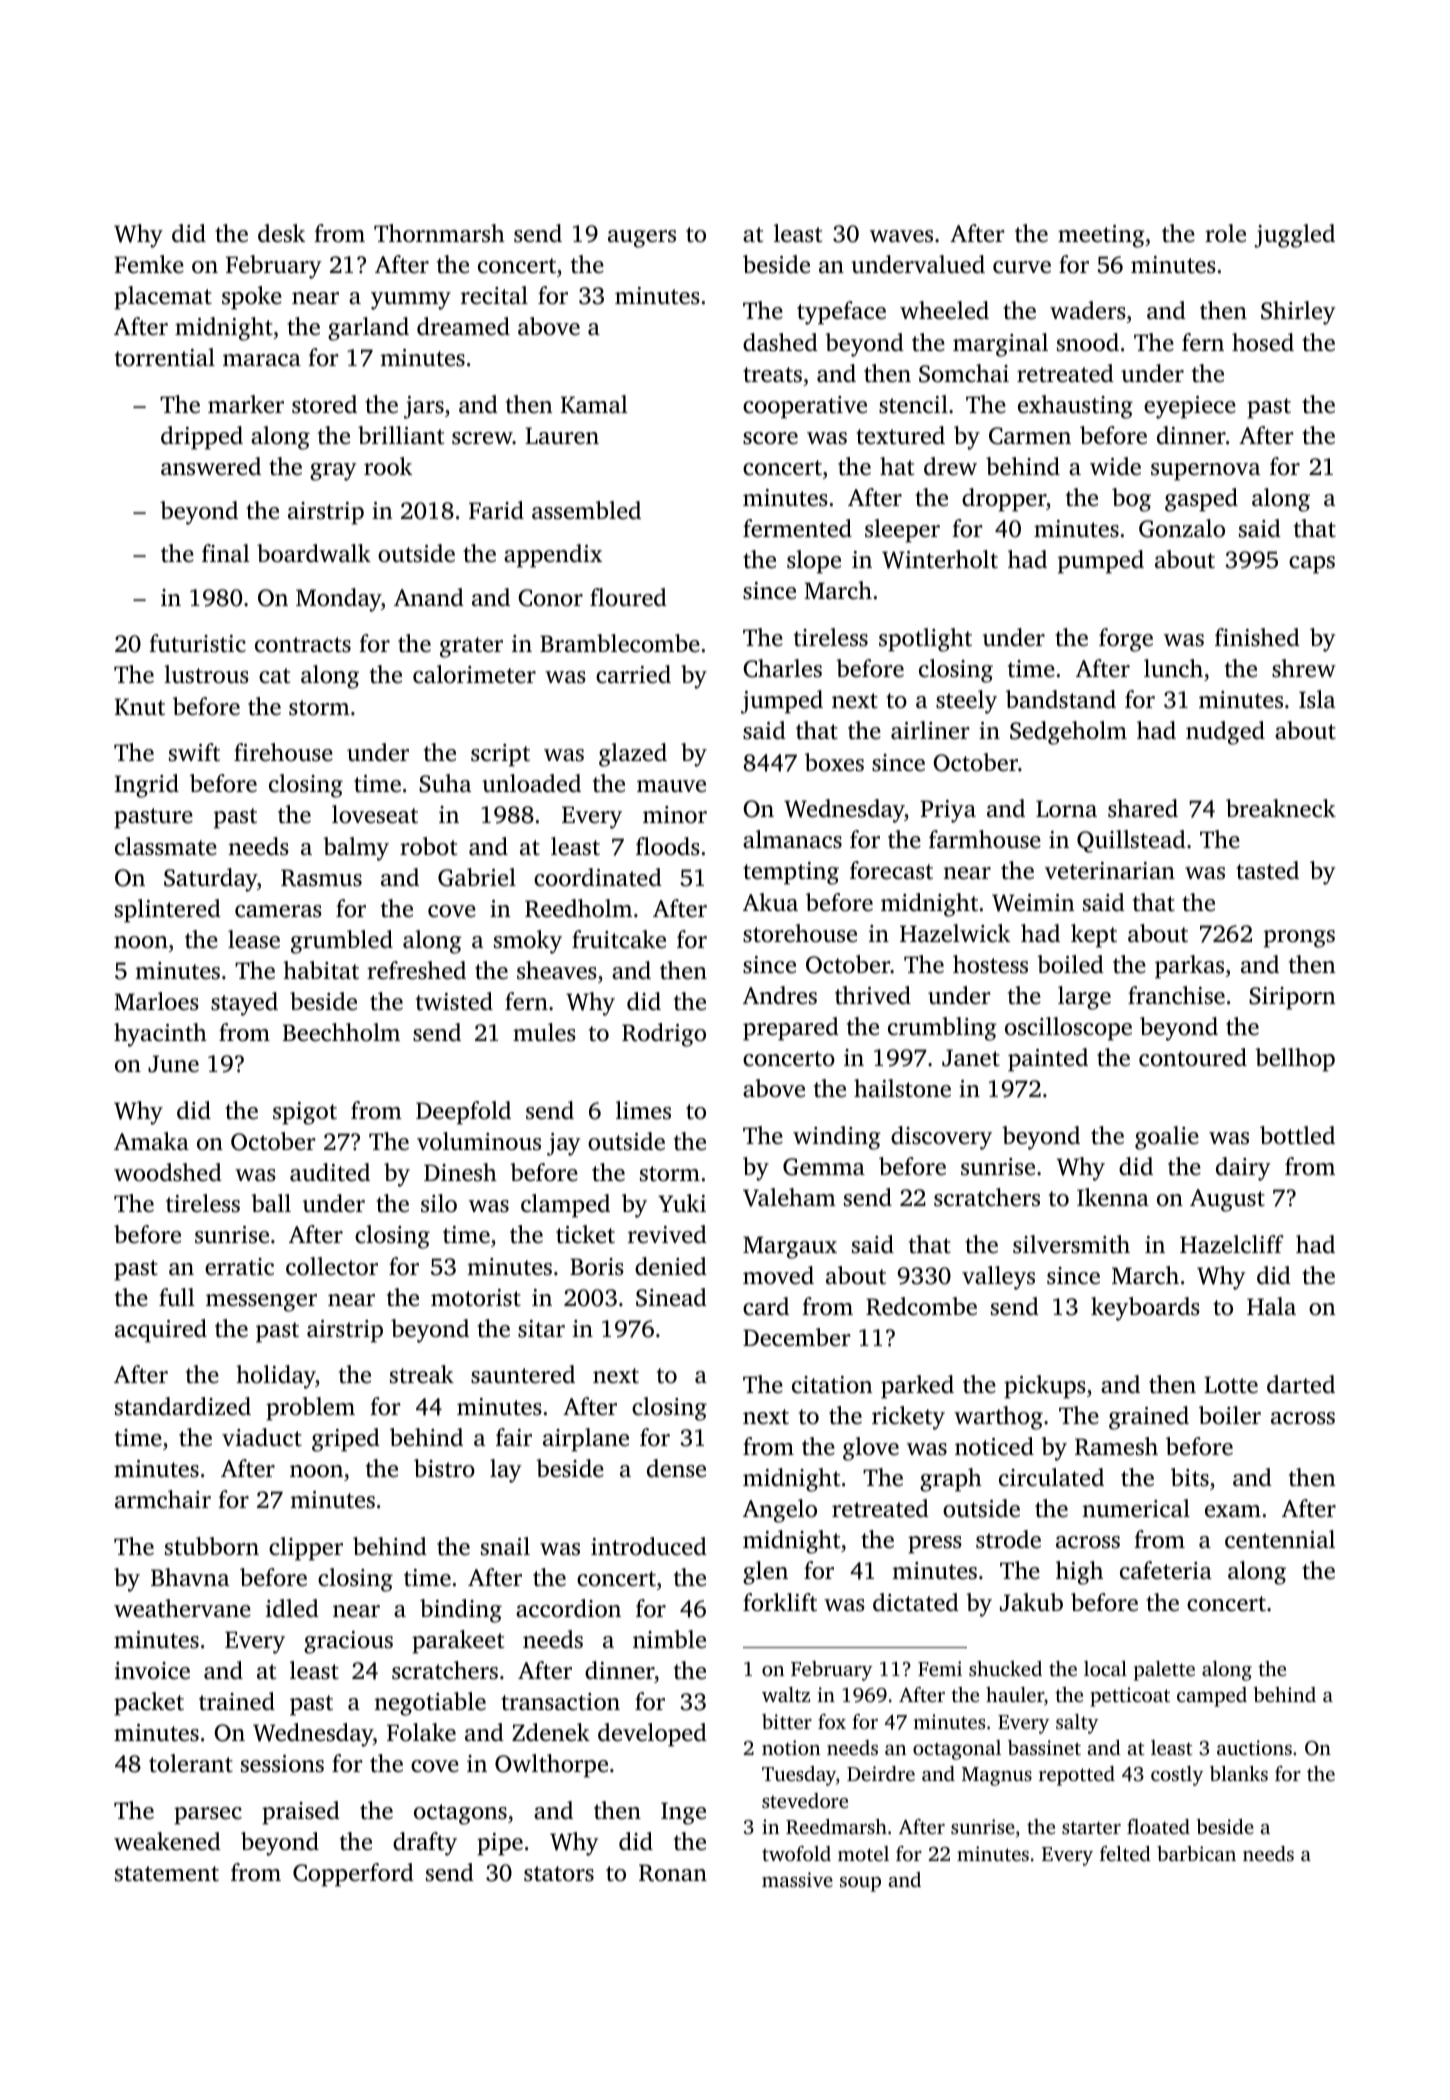  I want to click on barbican, so click(1196, 1853).
